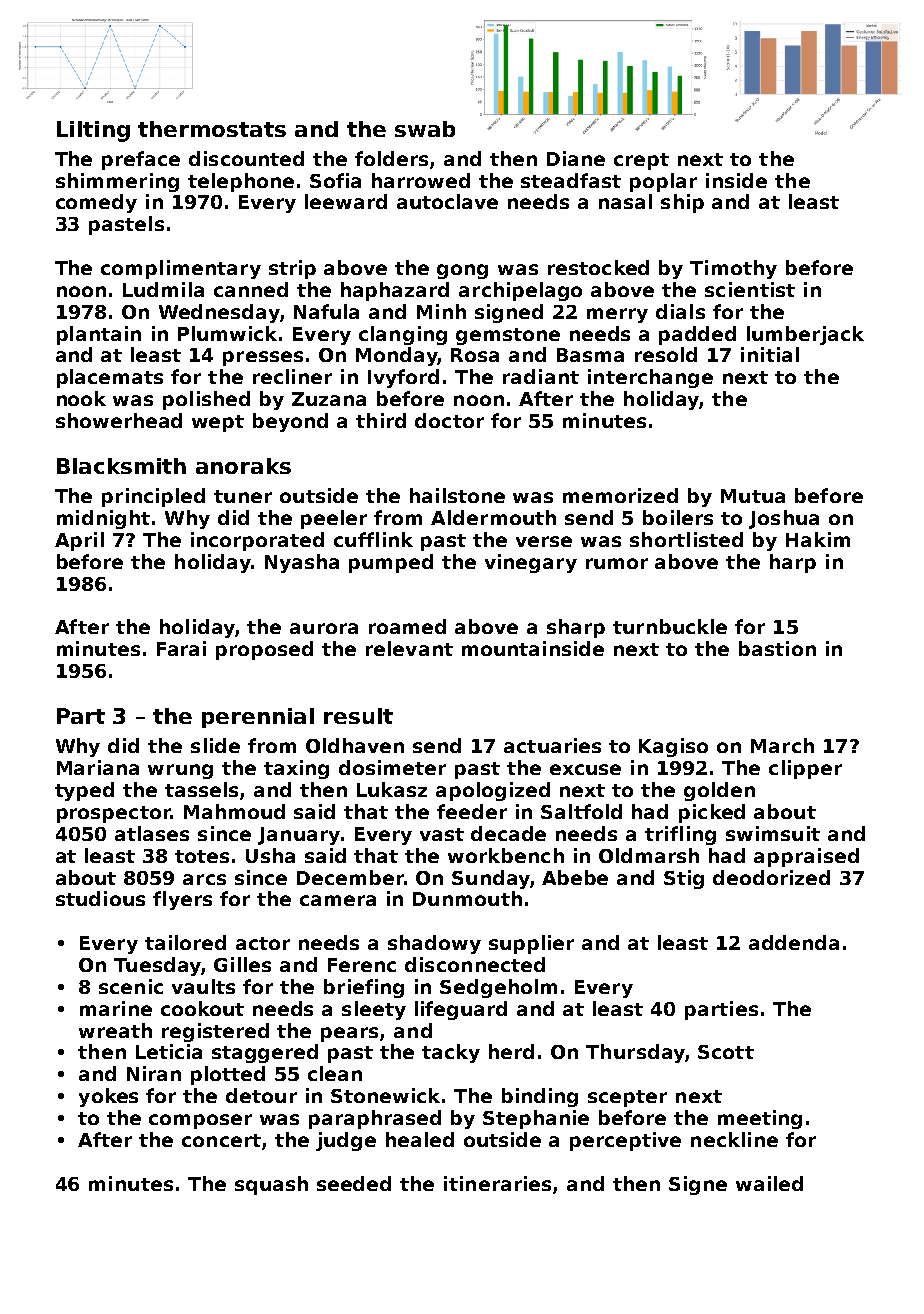  Describe the element at coordinates (425, 129) in the page. I see `swab` at that location.
